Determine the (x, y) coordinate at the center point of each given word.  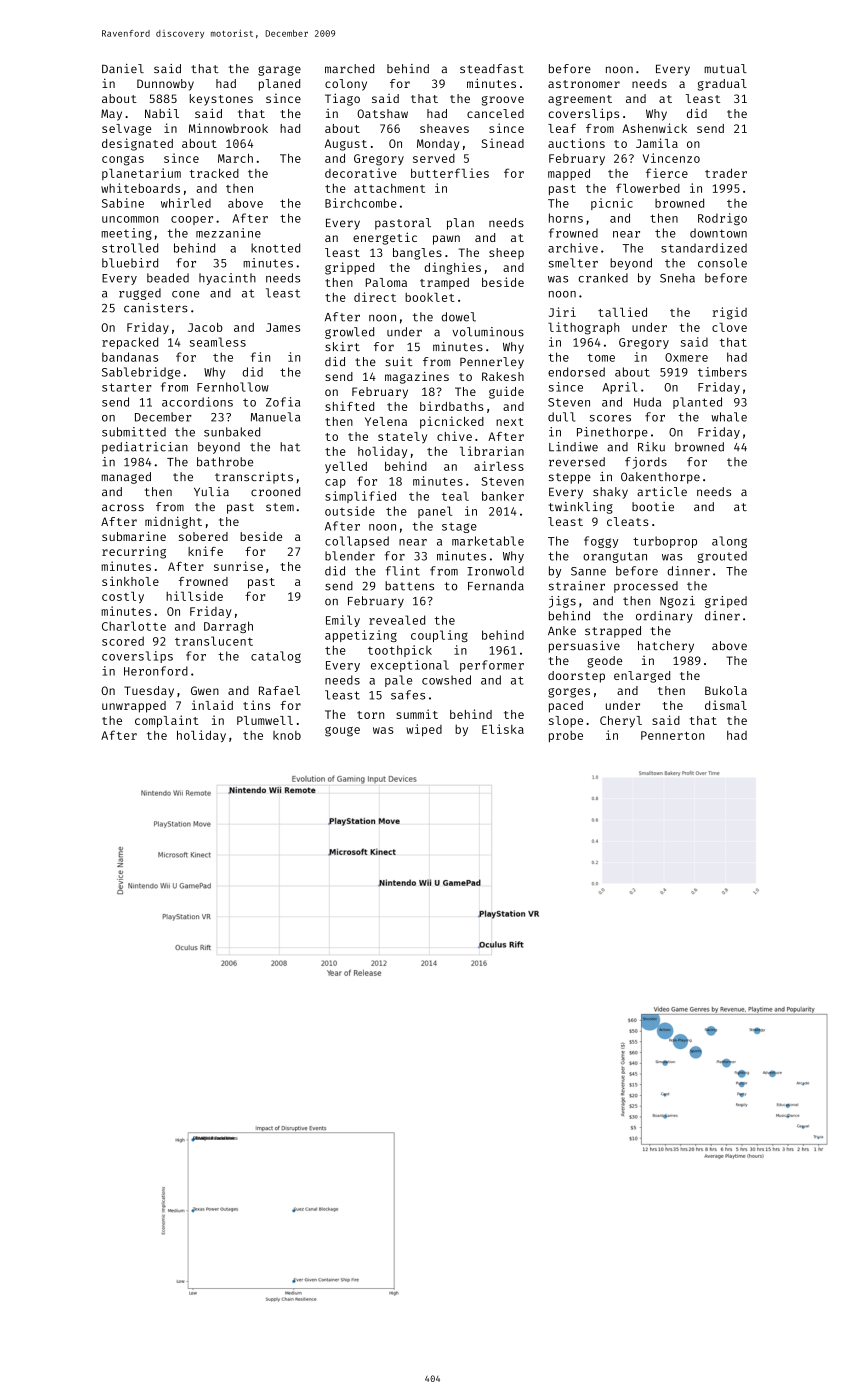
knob (287, 735)
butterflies (450, 173)
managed (126, 478)
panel (435, 512)
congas (123, 161)
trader (726, 173)
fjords (646, 463)
